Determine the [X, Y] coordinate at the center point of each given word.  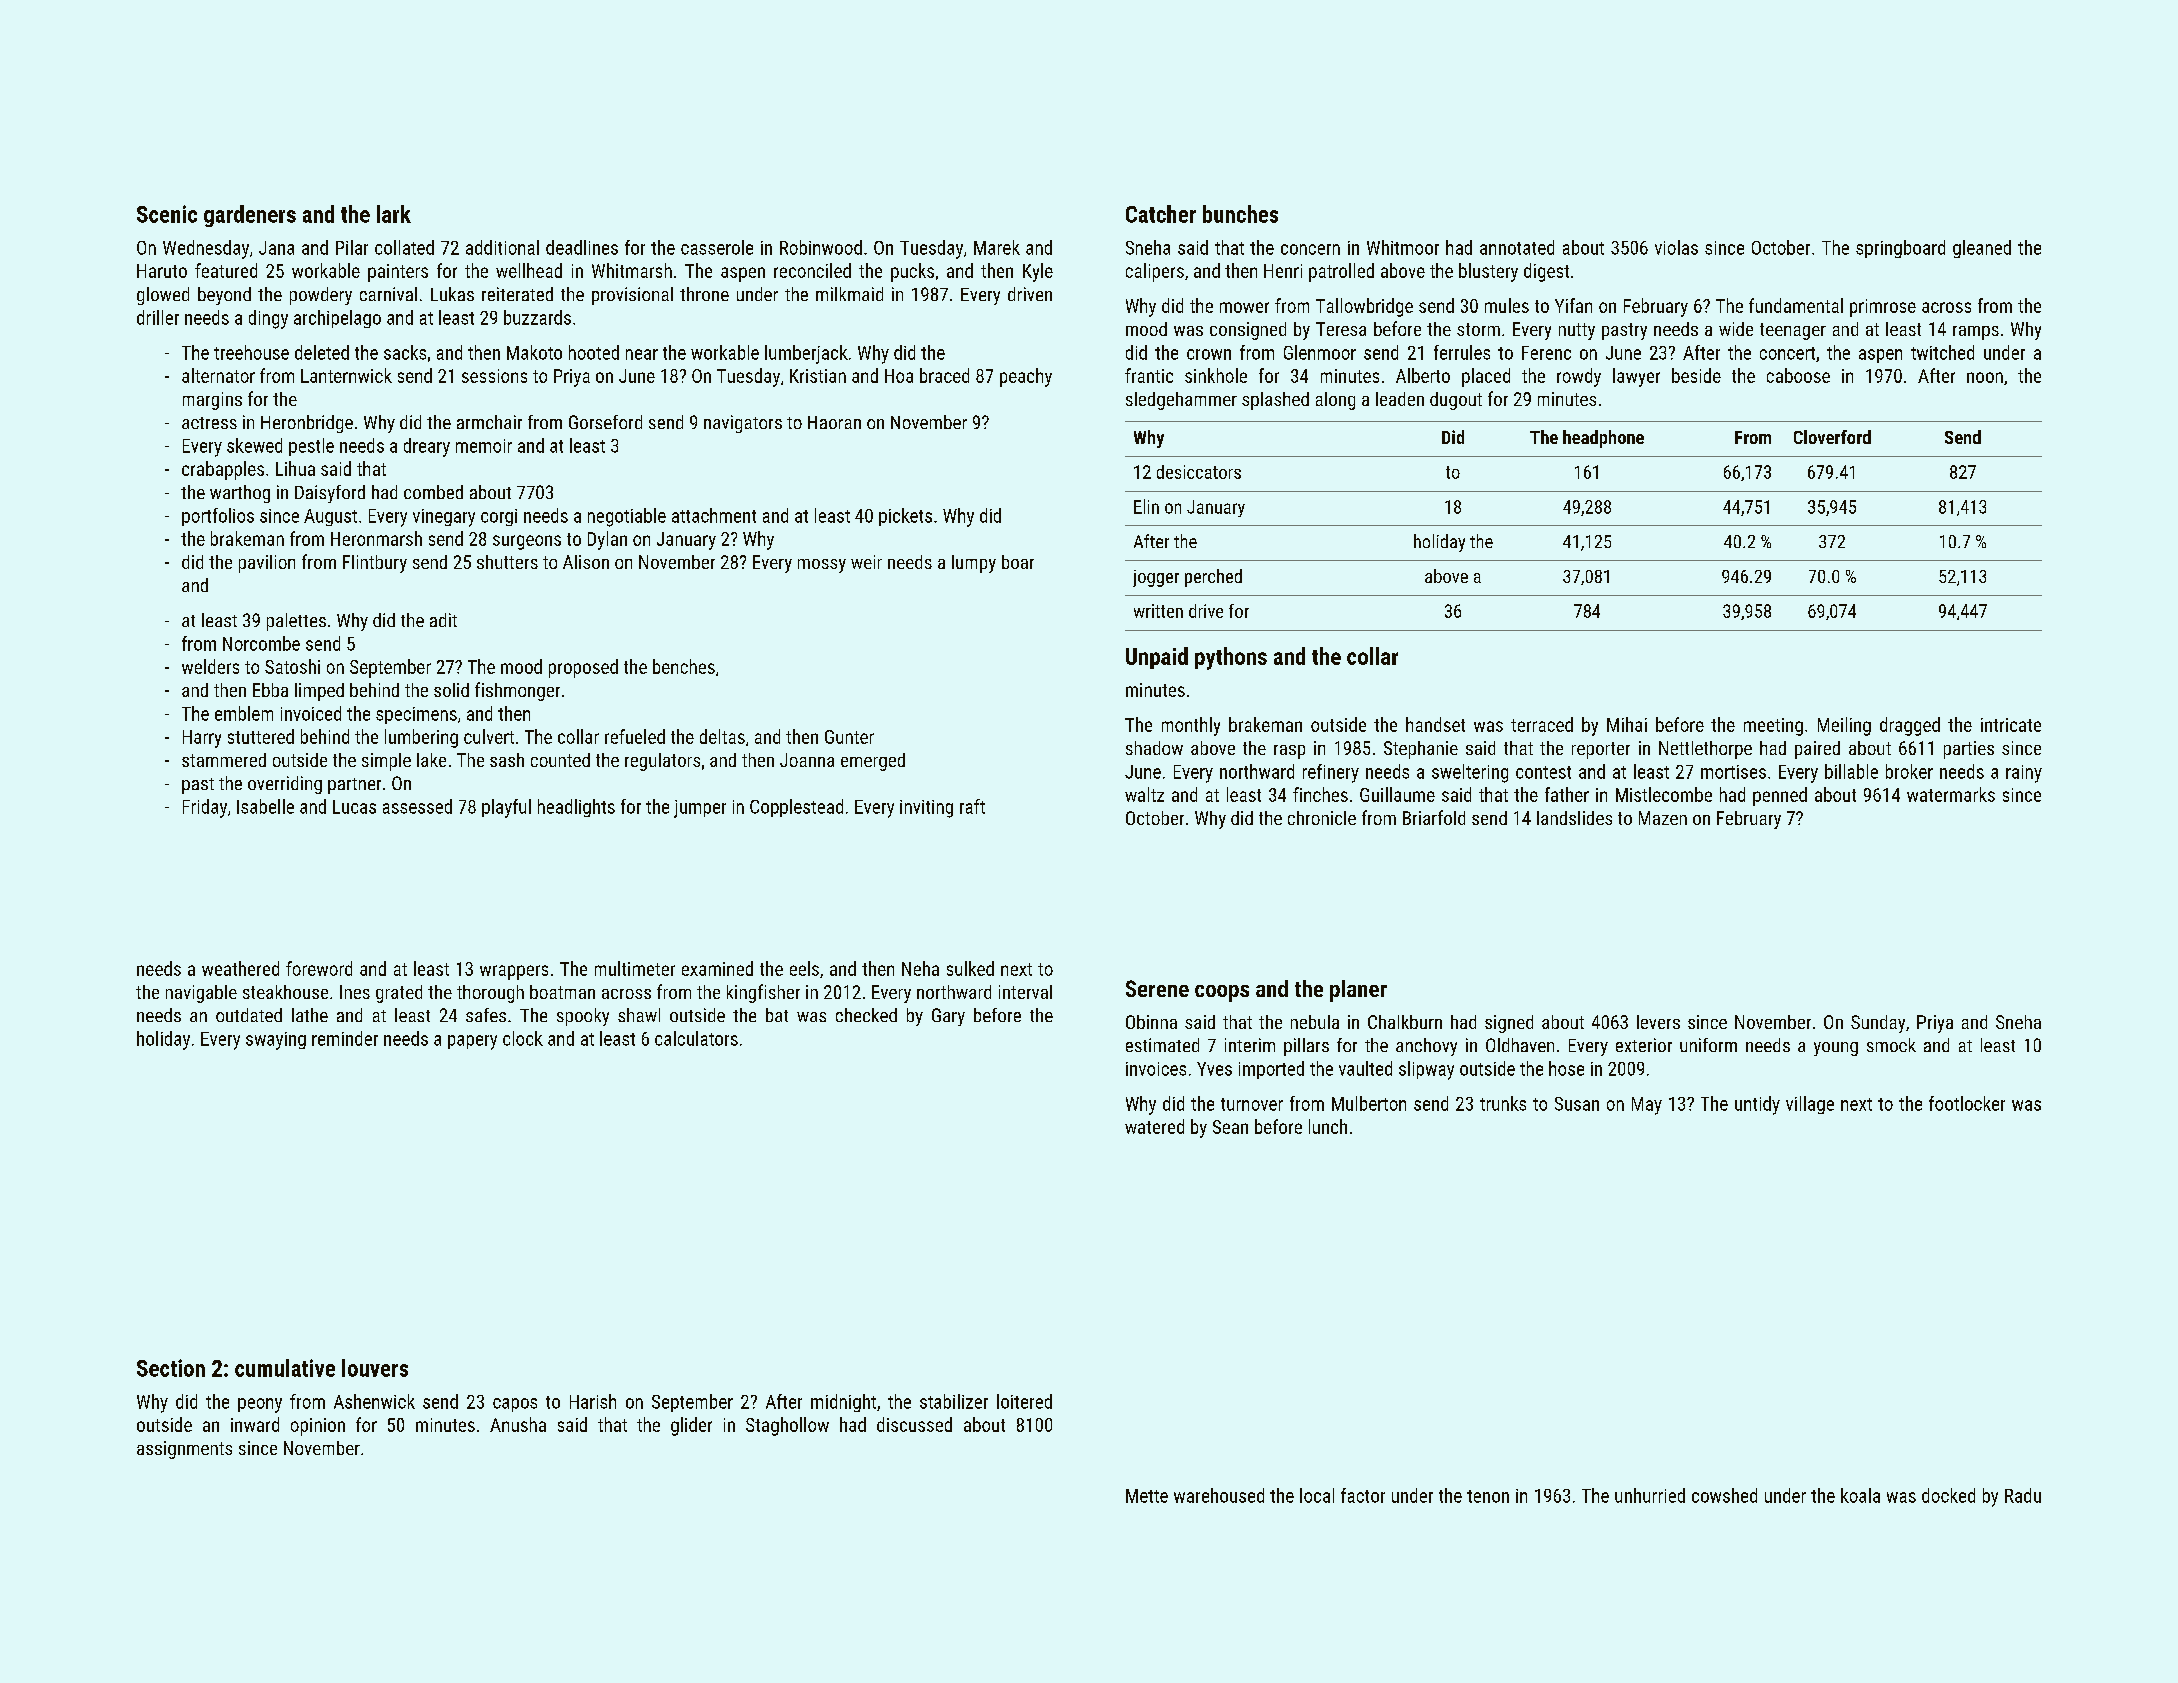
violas [1676, 247]
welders [210, 666]
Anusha [518, 1424]
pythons [1231, 658]
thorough [490, 994]
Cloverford [1832, 437]
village [1810, 1105]
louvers [375, 1368]
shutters [507, 562]
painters [398, 273]
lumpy [974, 564]
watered [1154, 1126]
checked [866, 1015]
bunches [1240, 214]
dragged [1910, 726]
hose [1566, 1068]
